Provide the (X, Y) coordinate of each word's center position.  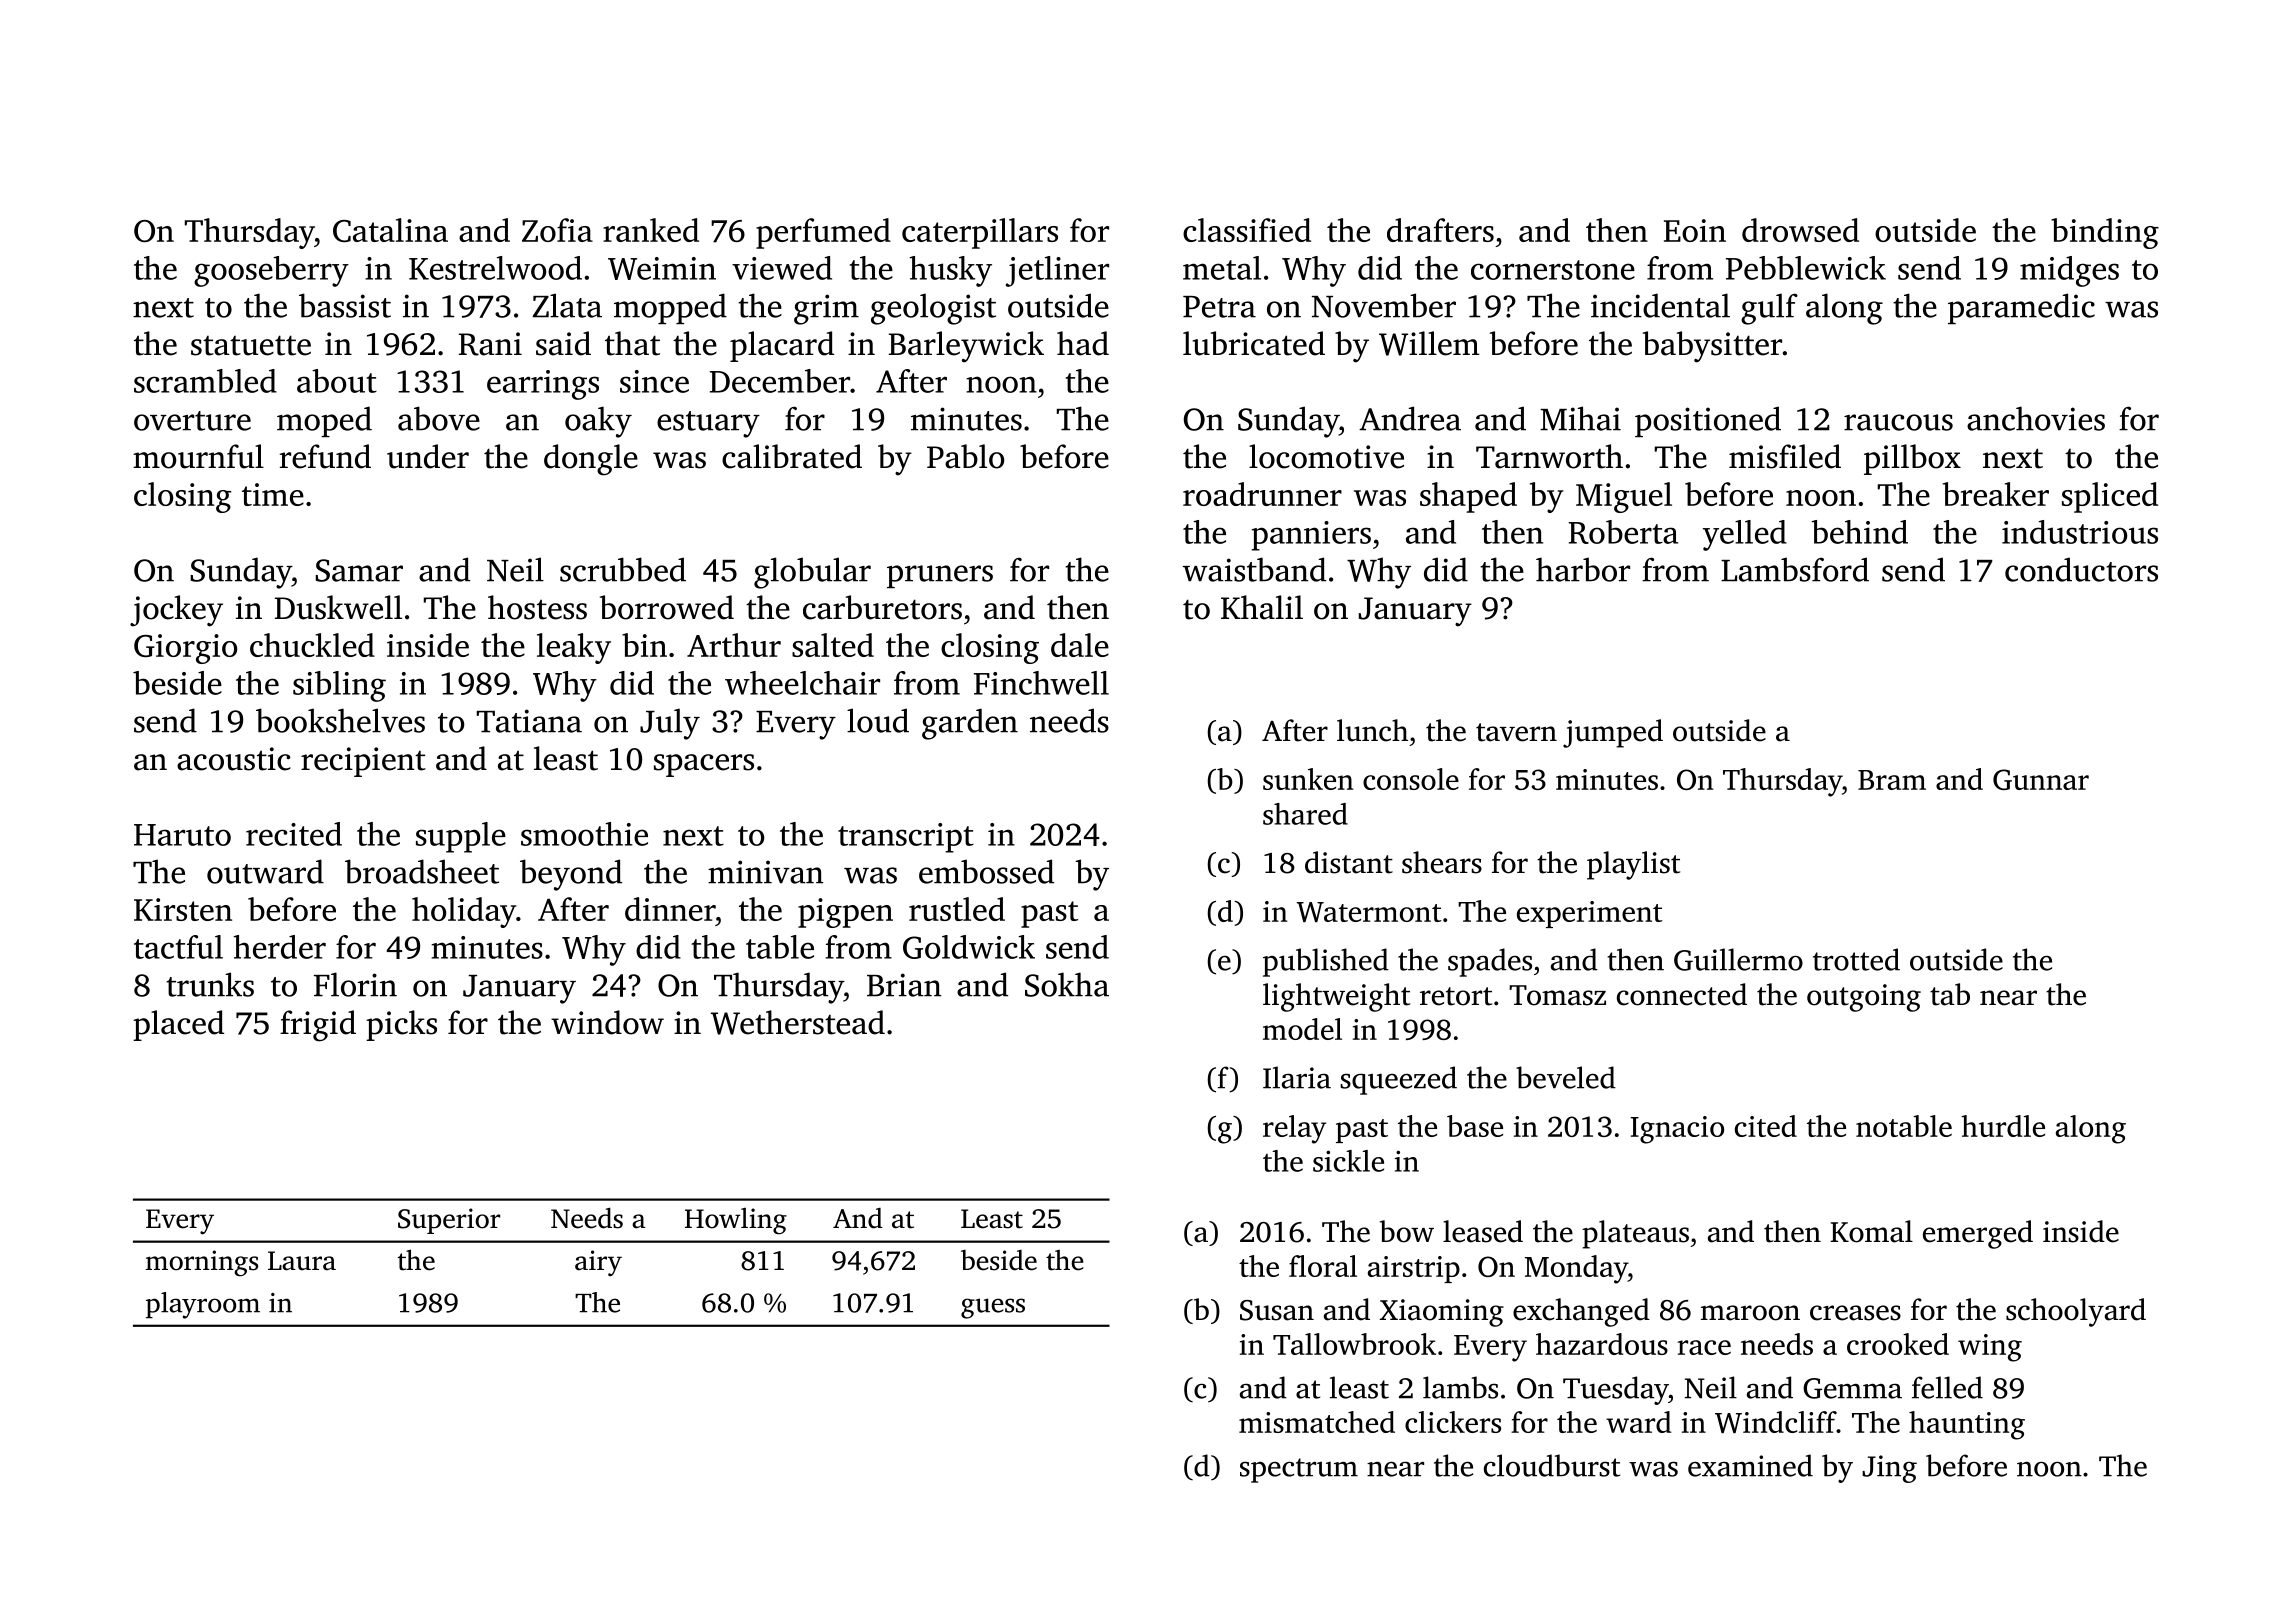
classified (1247, 230)
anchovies (2036, 418)
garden (970, 724)
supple (461, 837)
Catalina (390, 230)
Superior (449, 1221)
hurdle (2003, 1126)
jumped (1613, 733)
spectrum (1299, 1470)
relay (1294, 1129)
